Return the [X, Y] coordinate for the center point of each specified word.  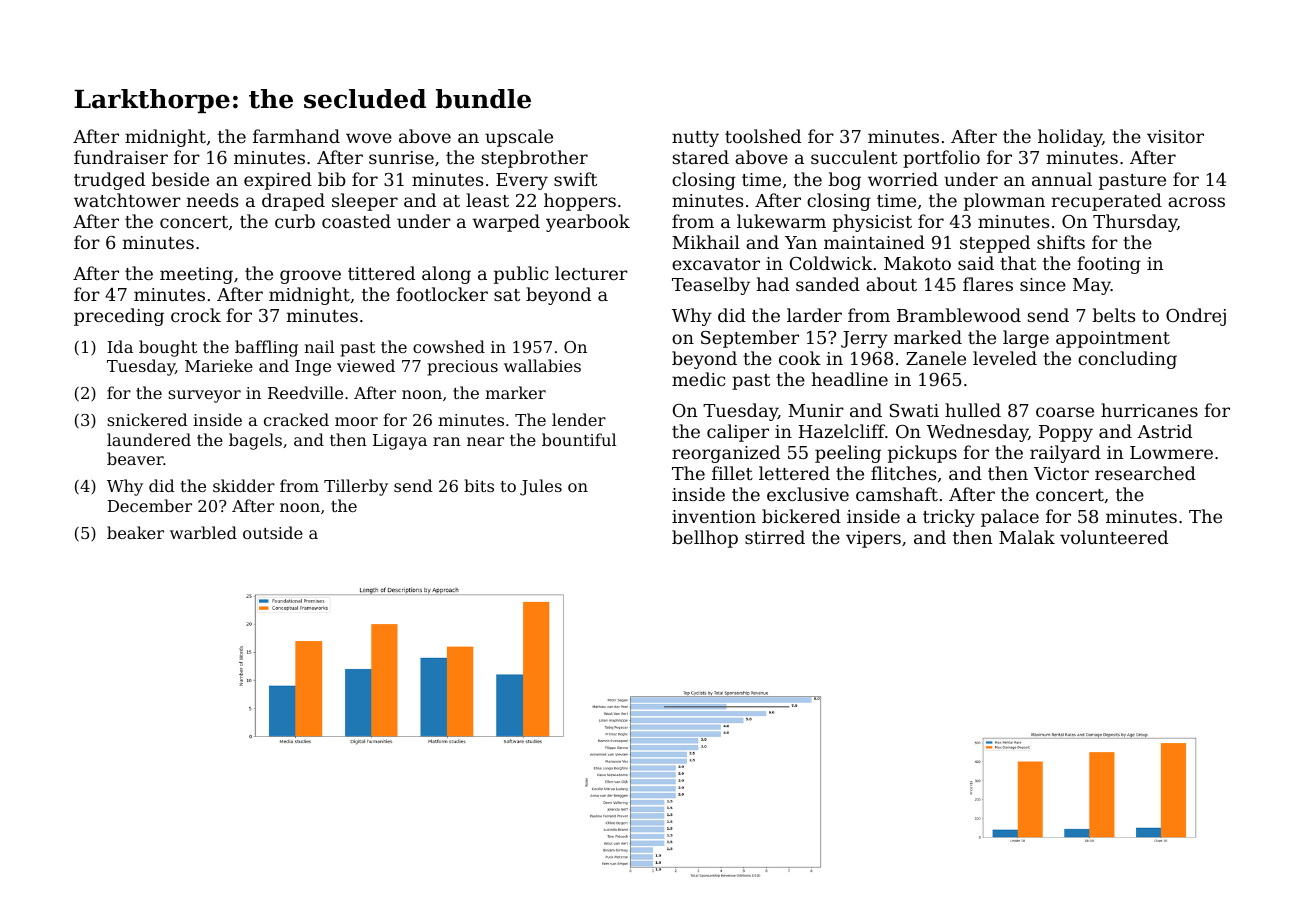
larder [814, 315]
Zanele [936, 358]
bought [168, 348]
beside [180, 179]
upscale [519, 138]
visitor [1175, 136]
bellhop [705, 539]
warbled [203, 532]
